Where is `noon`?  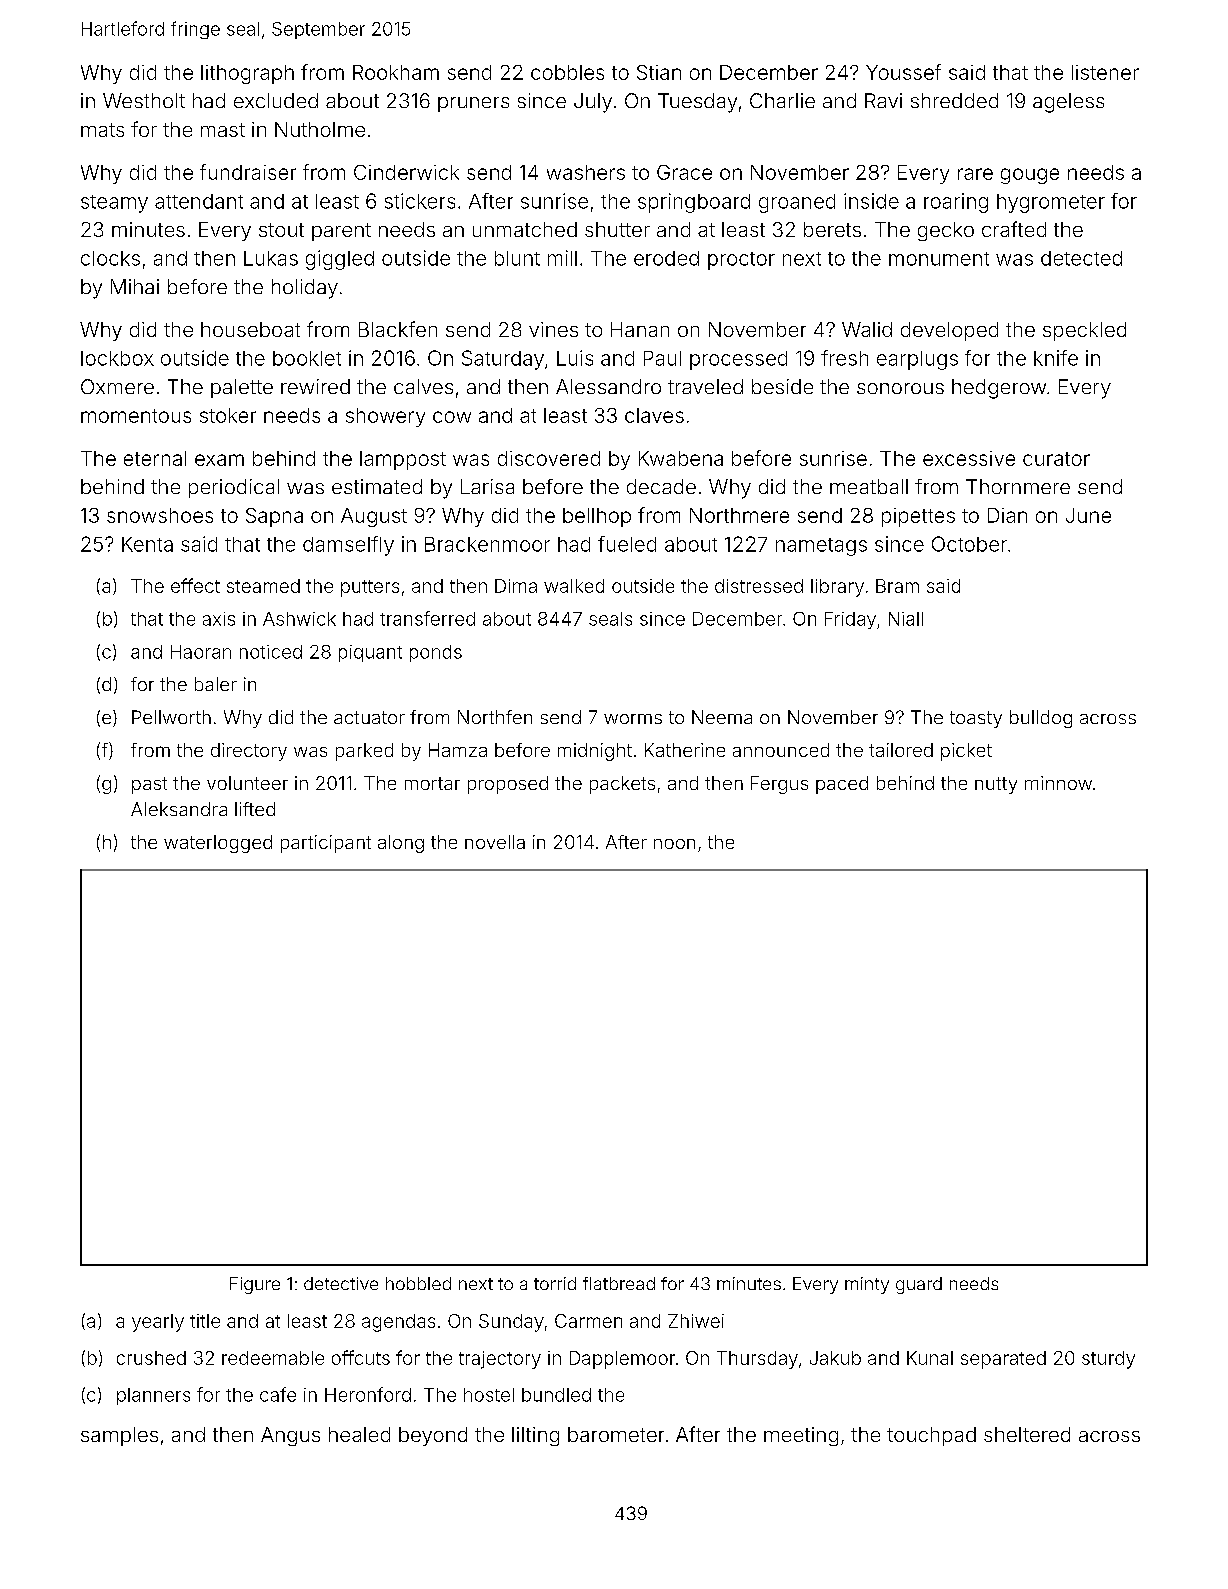
noon is located at coordinates (674, 844).
